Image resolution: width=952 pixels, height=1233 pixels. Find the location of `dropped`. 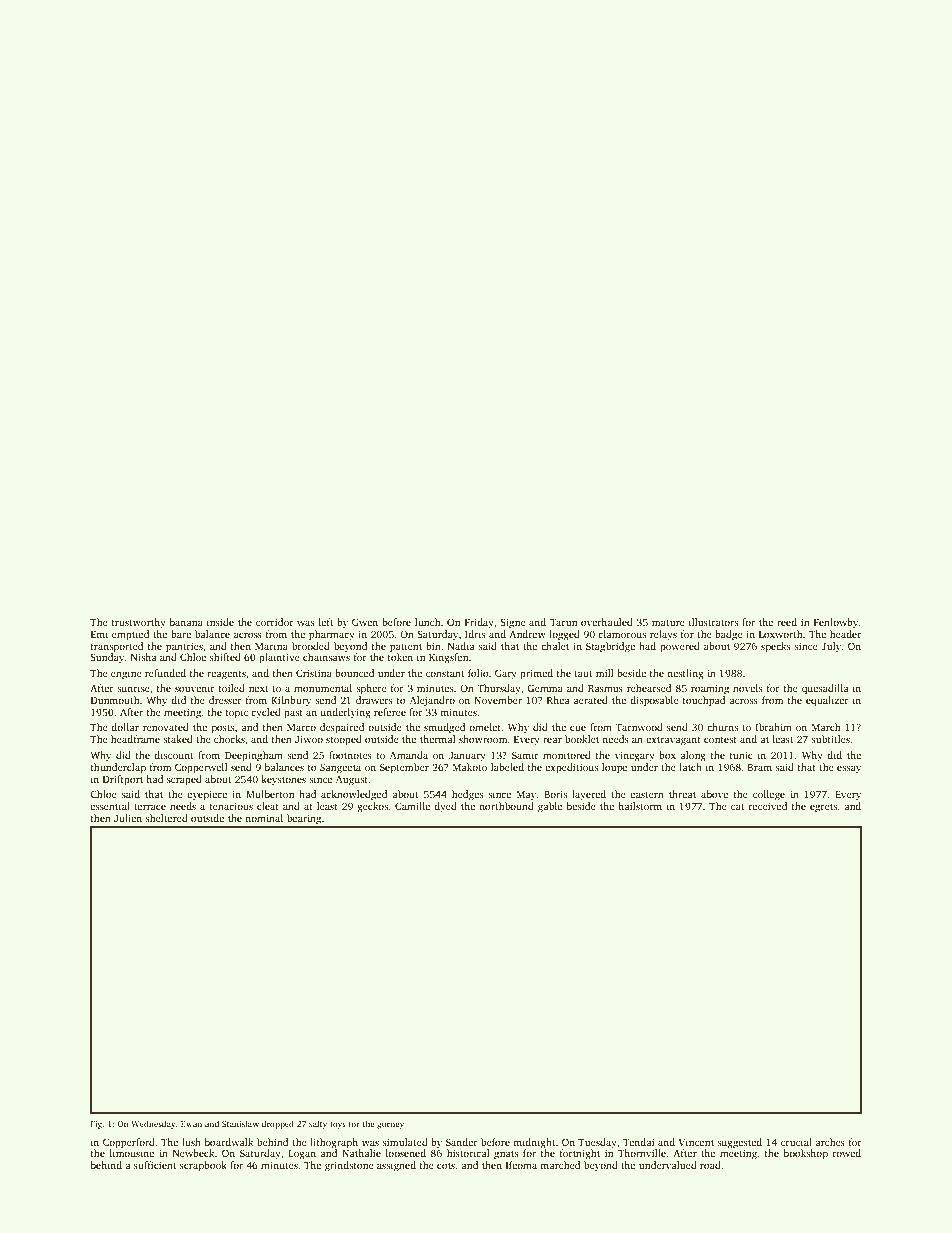

dropped is located at coordinates (278, 1124).
